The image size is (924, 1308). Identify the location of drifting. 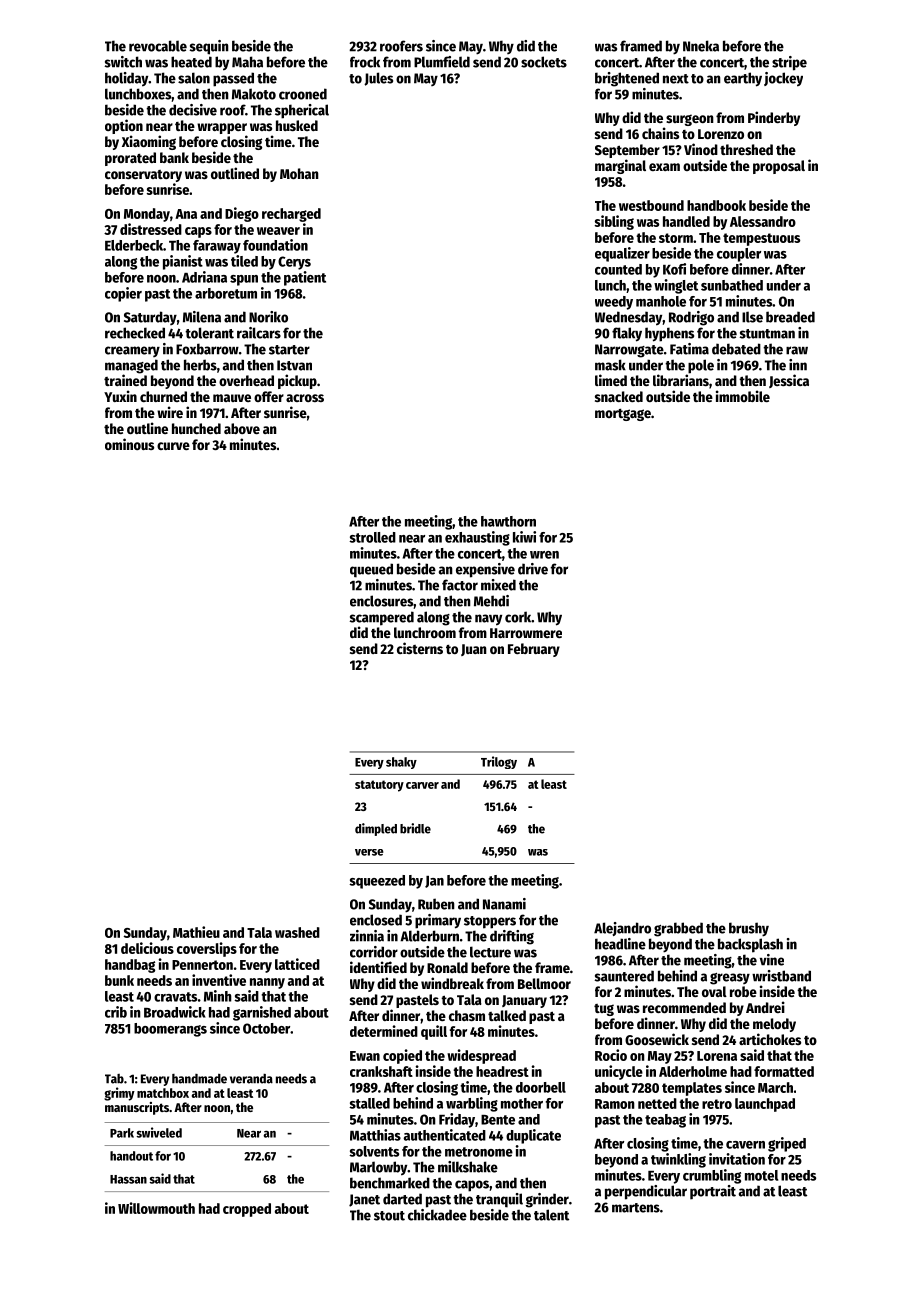
(512, 937).
